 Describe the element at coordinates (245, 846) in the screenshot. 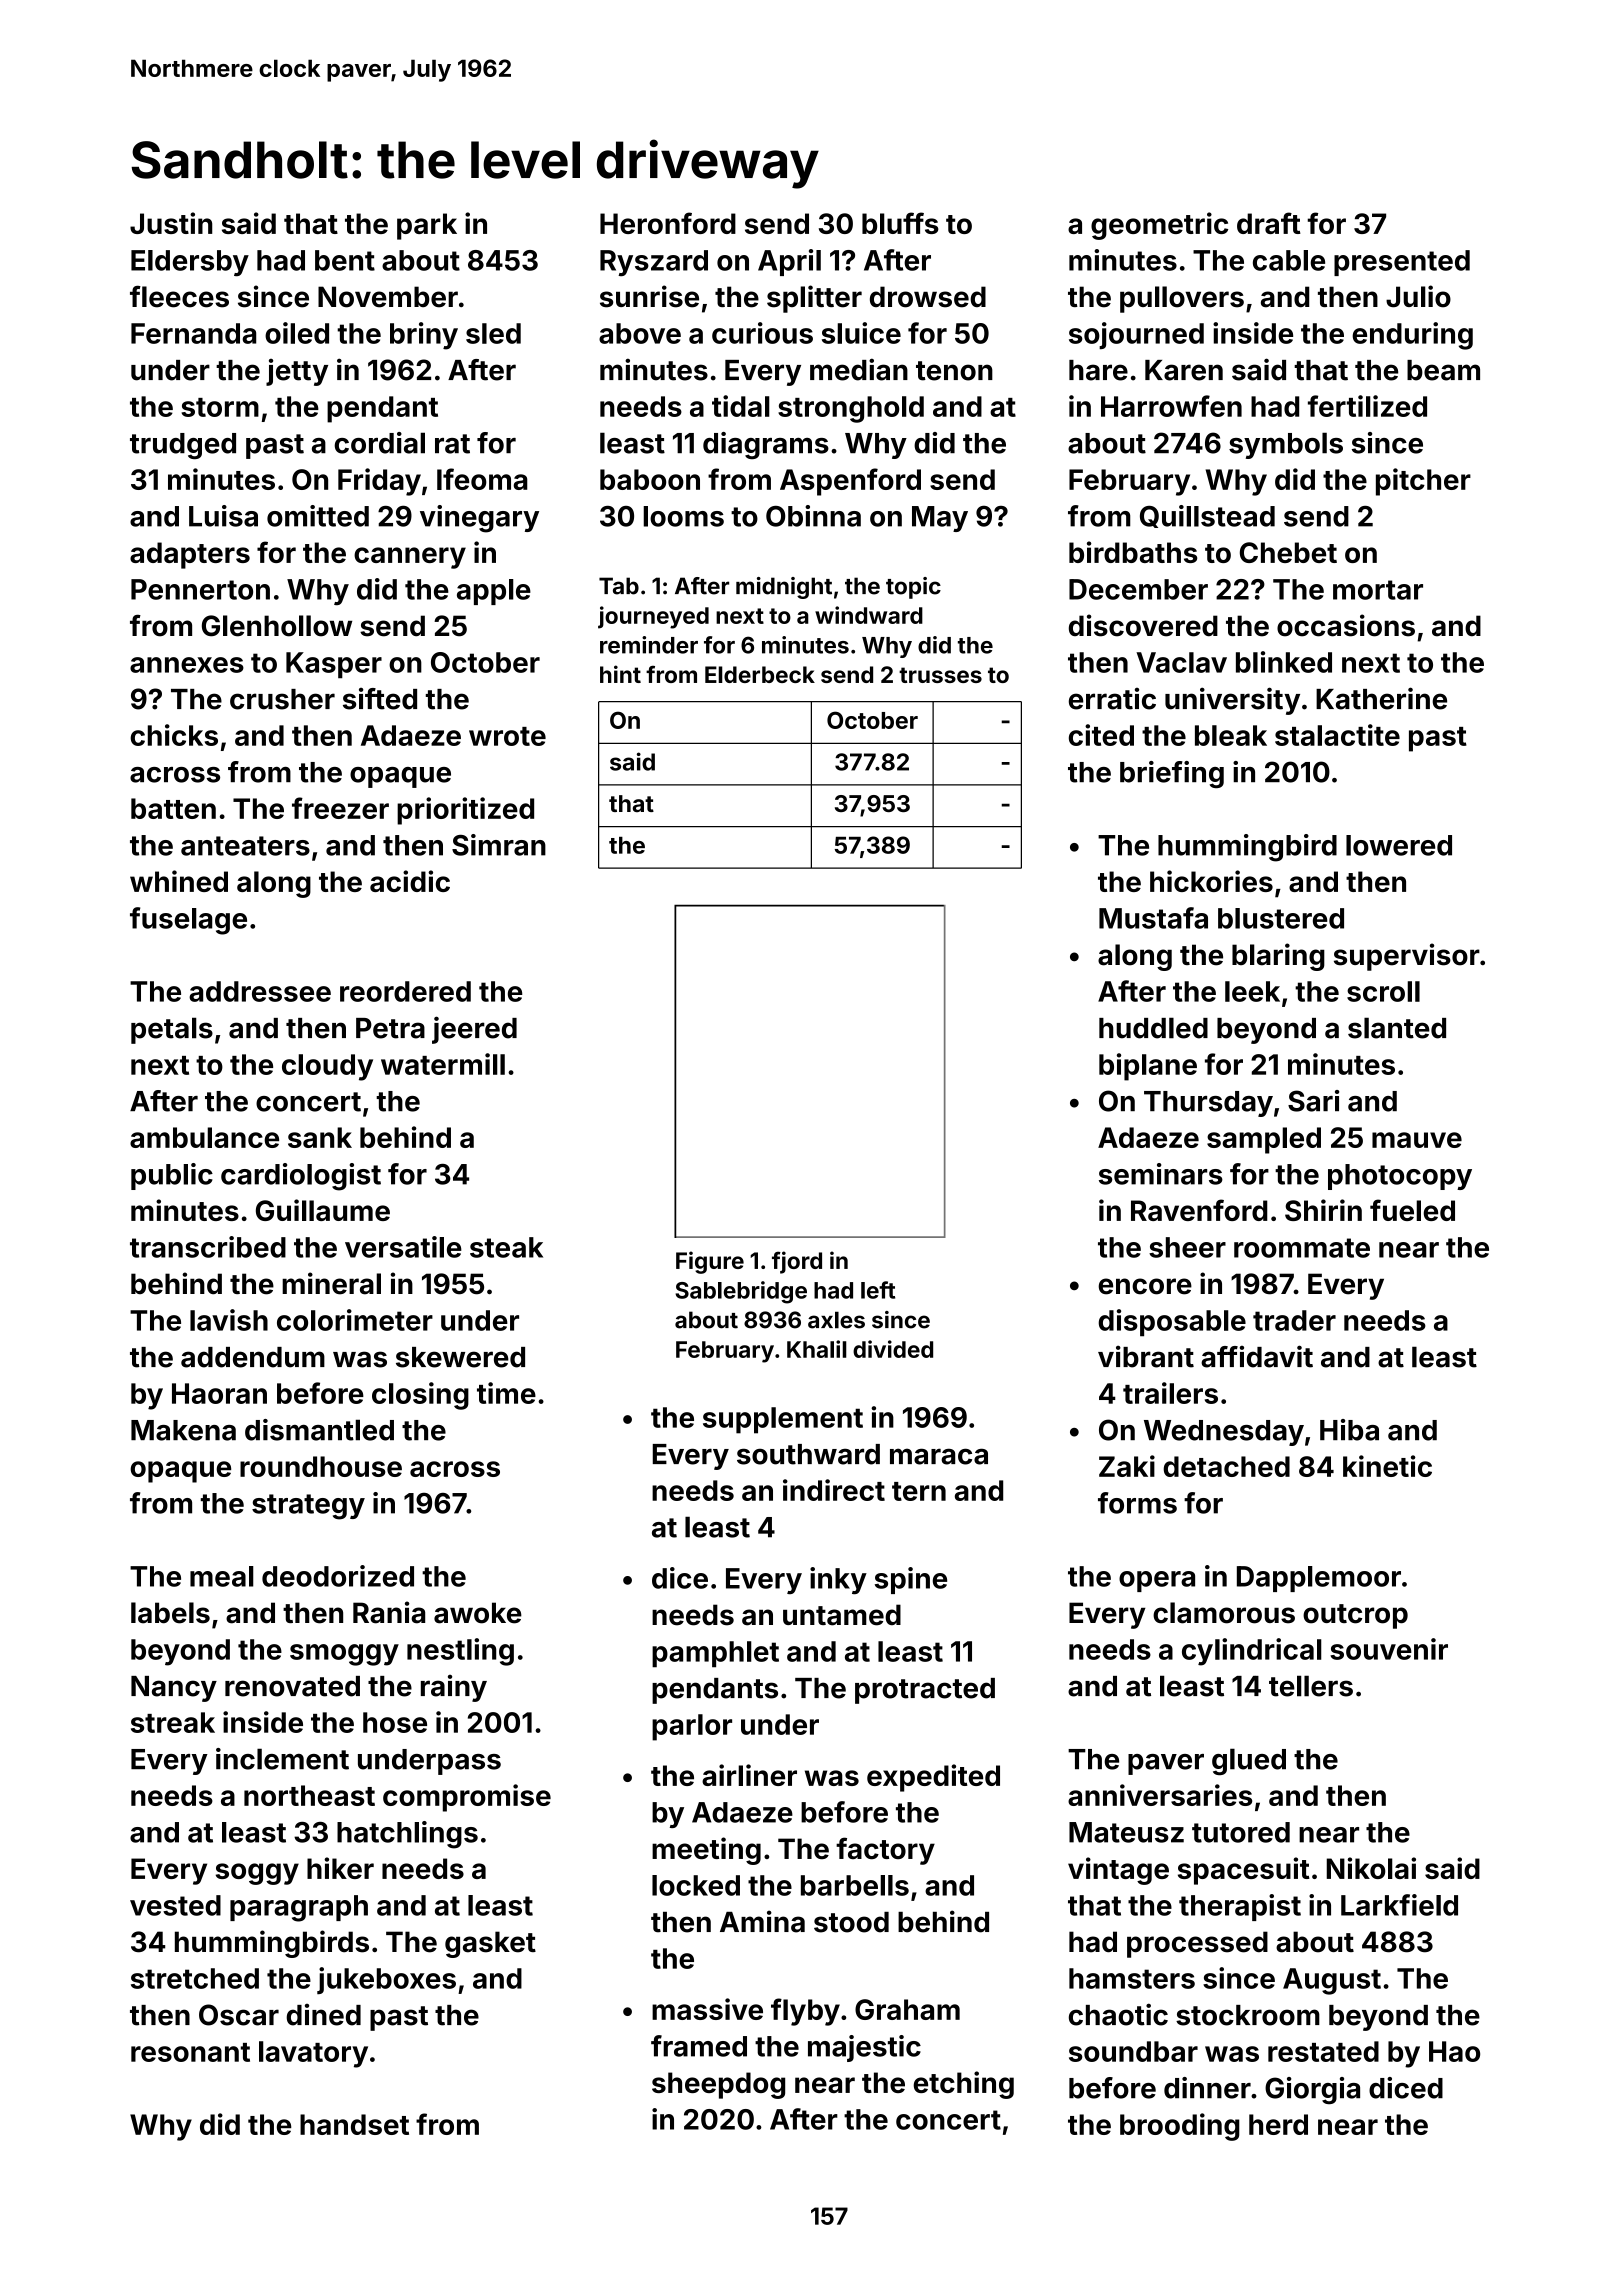

I see `anteaters` at that location.
